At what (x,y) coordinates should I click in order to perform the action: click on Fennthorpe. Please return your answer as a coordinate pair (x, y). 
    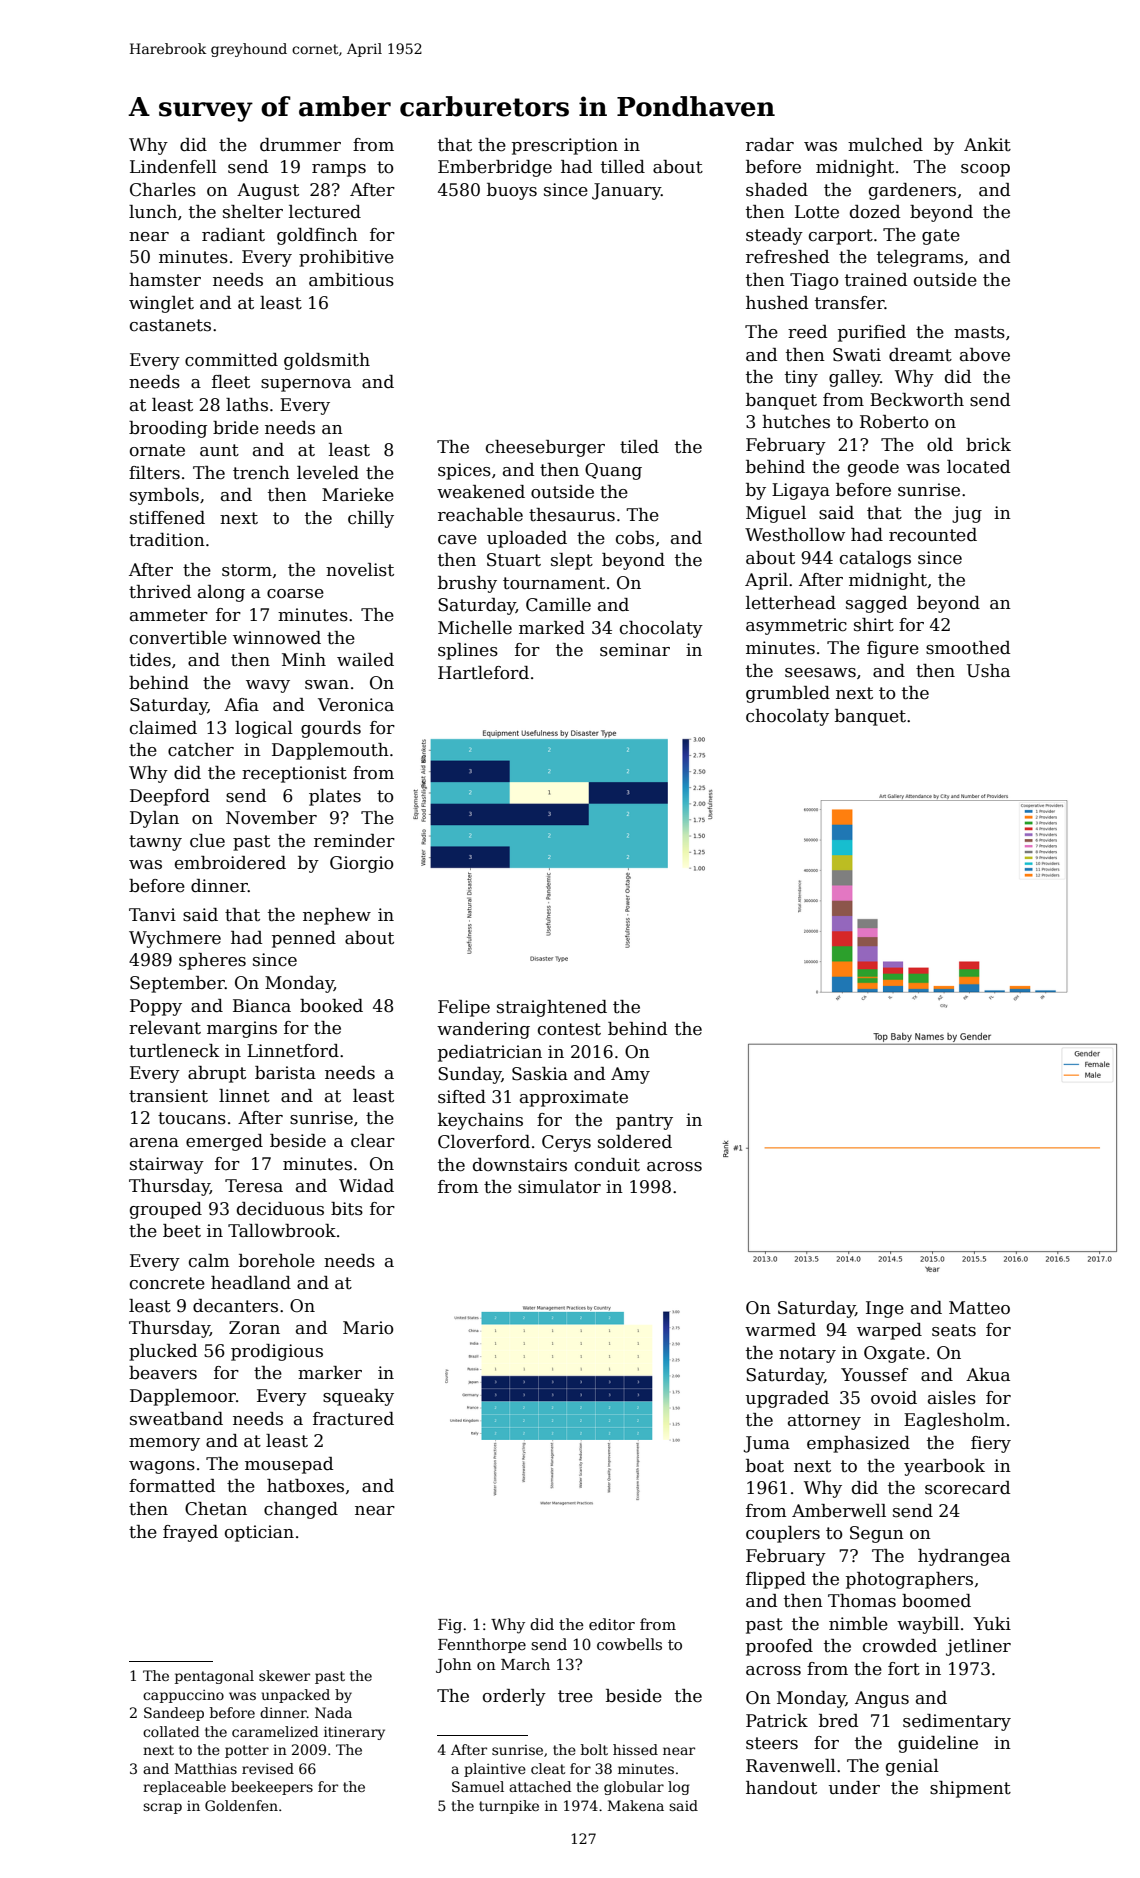
    Looking at the image, I should click on (482, 1645).
